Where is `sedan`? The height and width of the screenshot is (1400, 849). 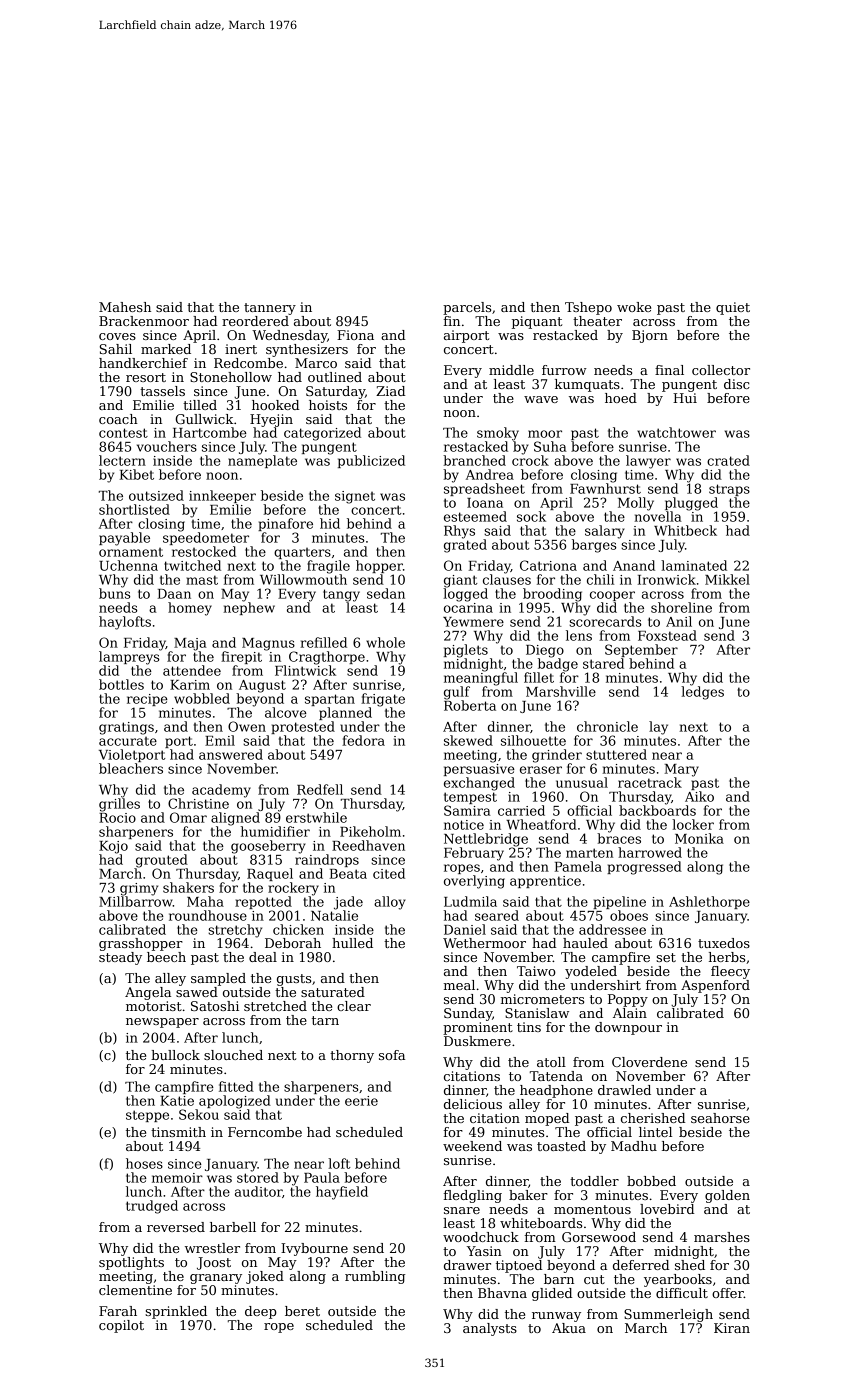 sedan is located at coordinates (386, 593).
